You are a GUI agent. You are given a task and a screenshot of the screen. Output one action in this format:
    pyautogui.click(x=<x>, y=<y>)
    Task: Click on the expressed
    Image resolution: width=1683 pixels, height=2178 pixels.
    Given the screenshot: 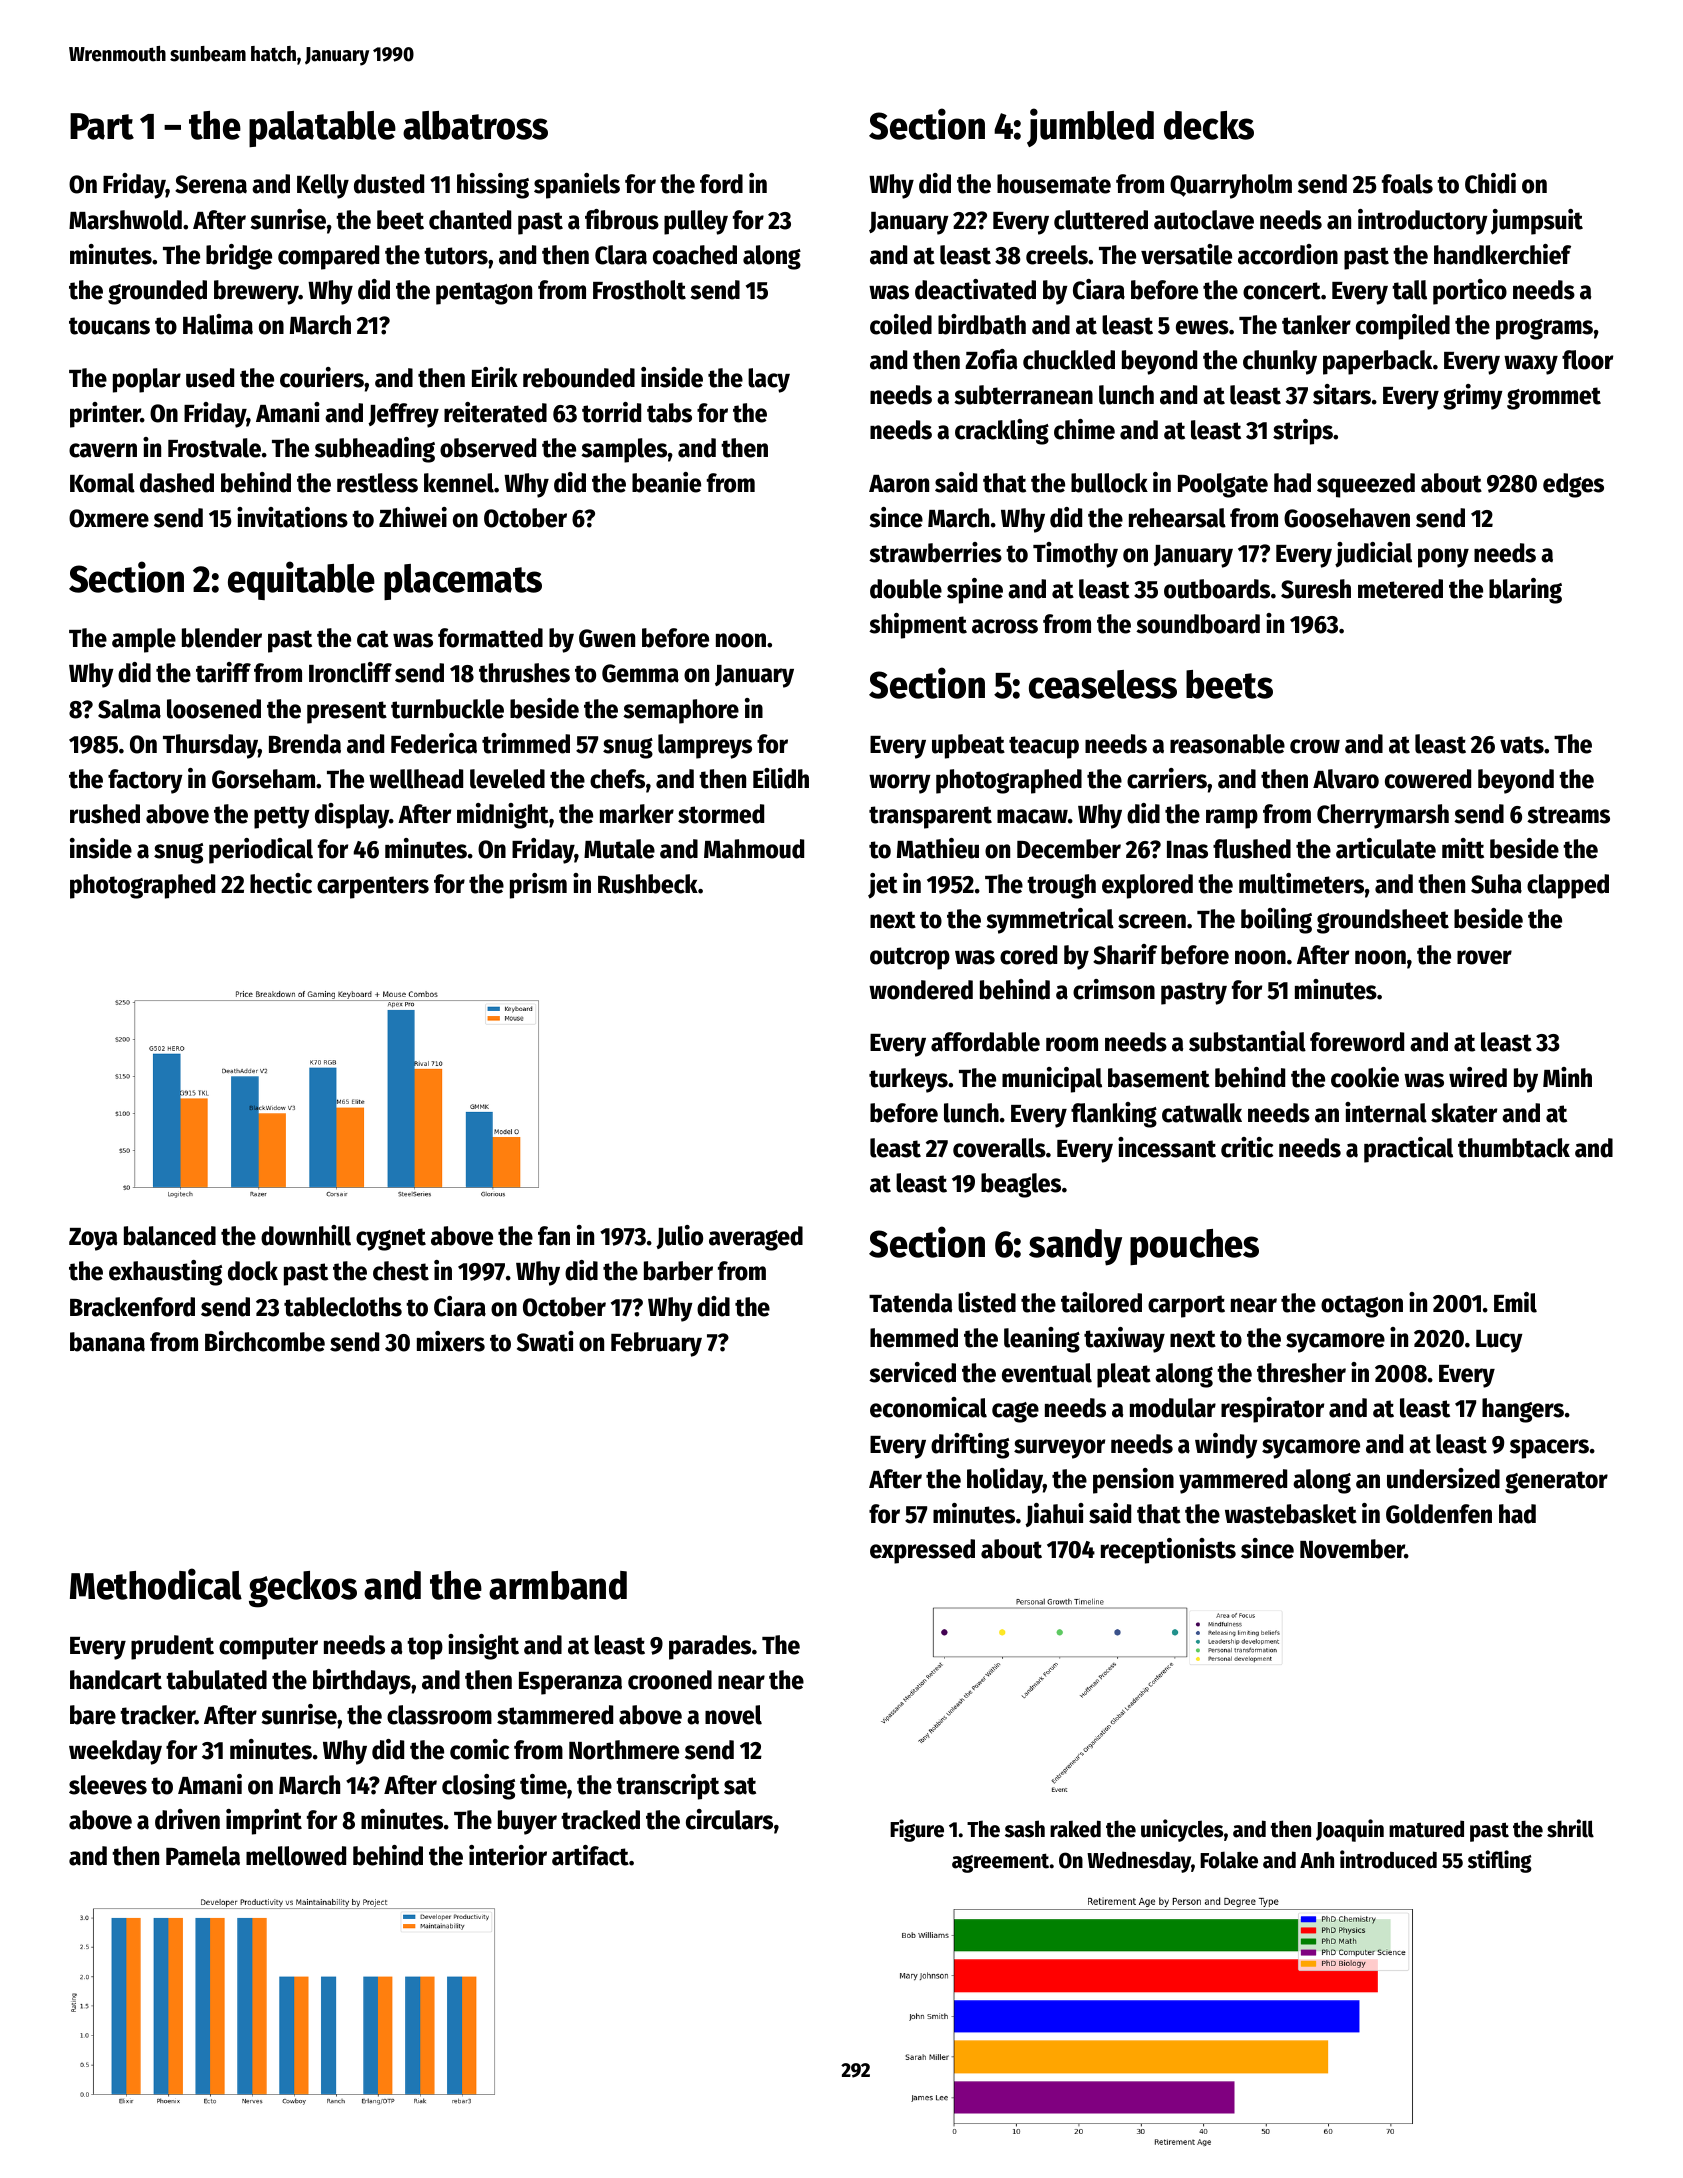 What is the action you would take?
    pyautogui.click(x=922, y=1551)
